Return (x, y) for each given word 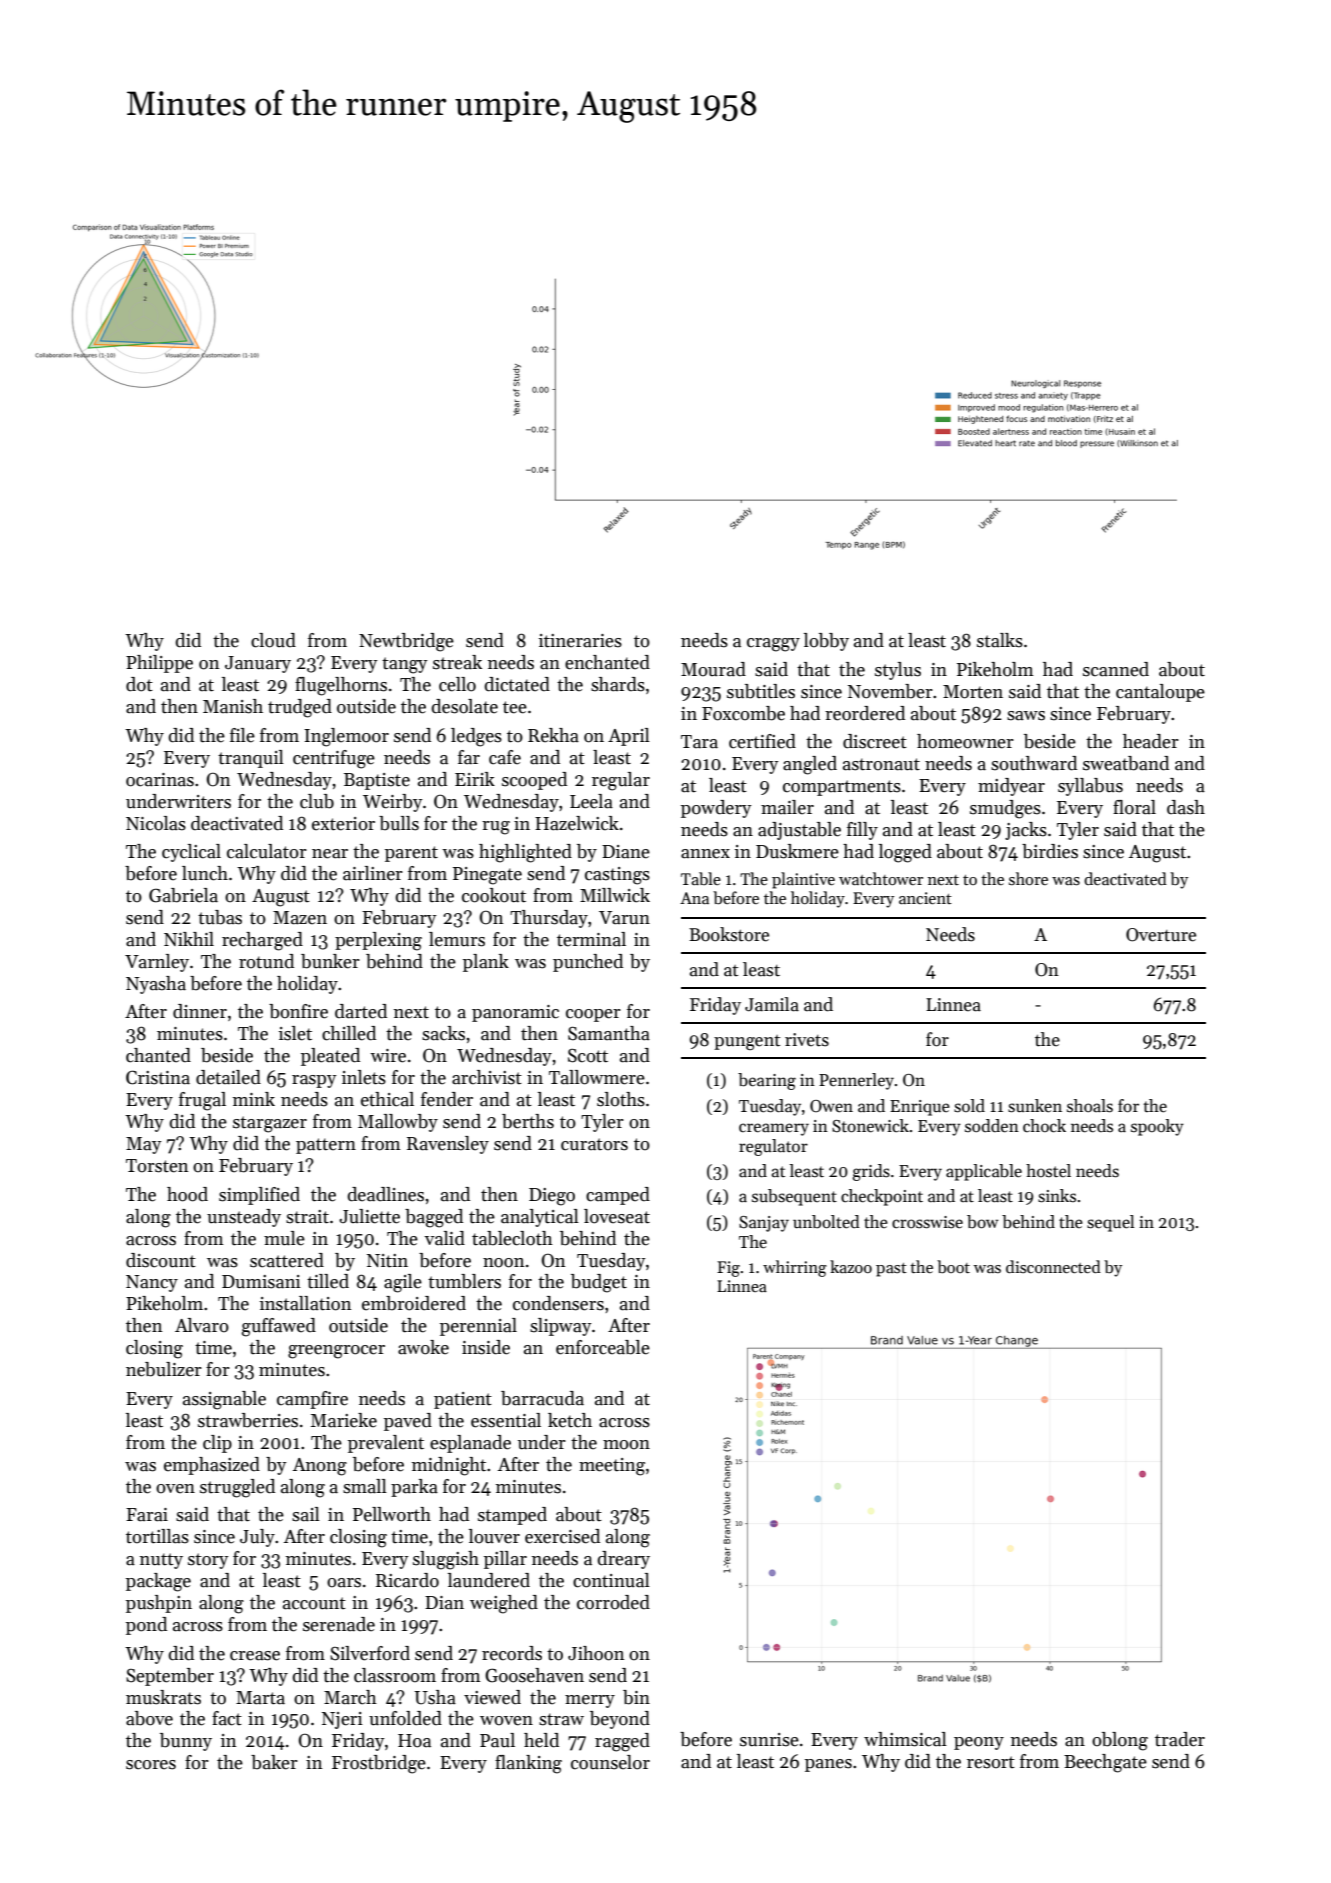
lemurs (457, 939)
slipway (561, 1327)
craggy (773, 645)
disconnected (1053, 1266)
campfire (312, 1400)
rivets (807, 1040)
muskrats (163, 1697)
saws (1026, 716)
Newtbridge (406, 642)
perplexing (378, 941)
